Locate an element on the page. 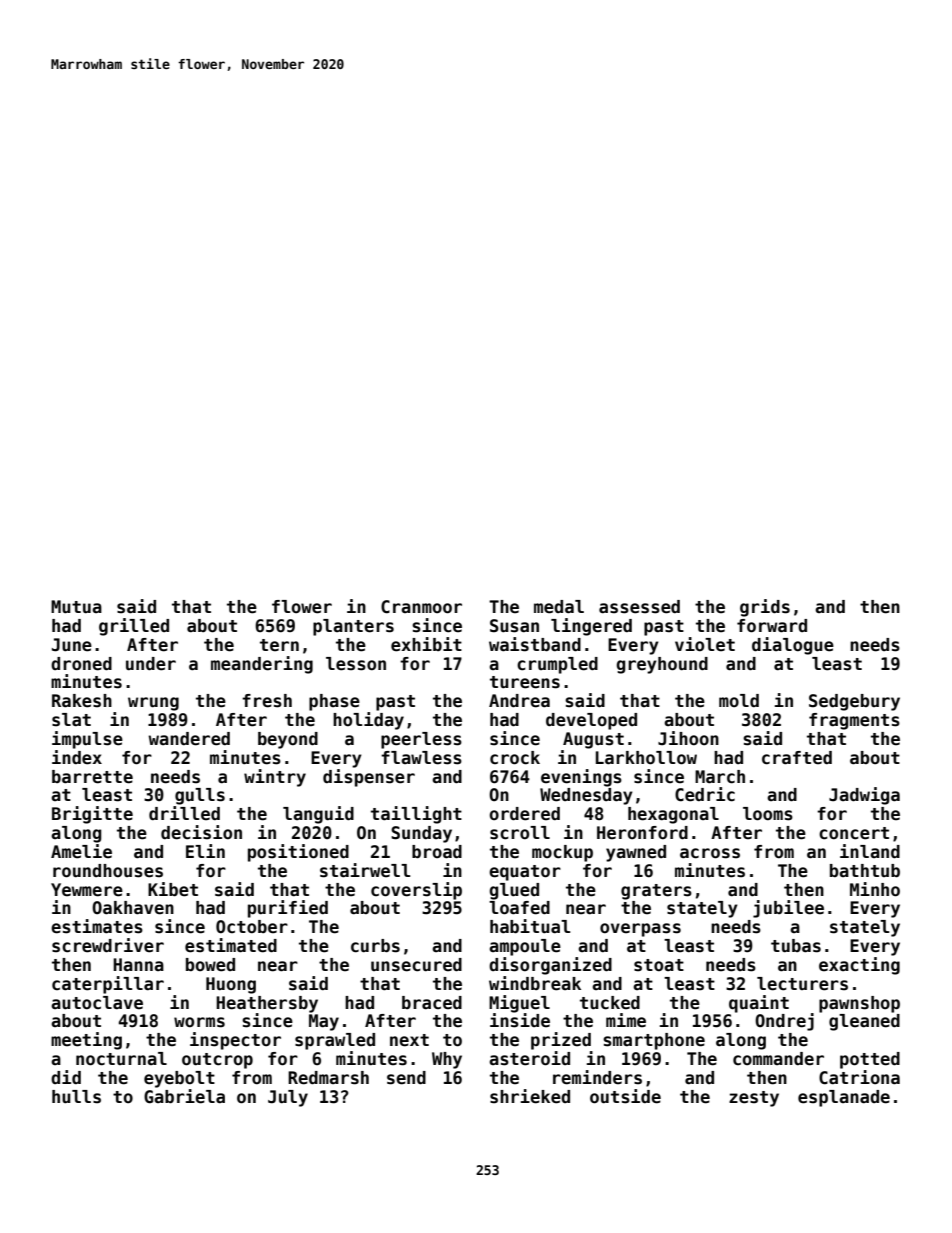 The width and height of the document is (952, 1233). medal is located at coordinates (559, 607).
